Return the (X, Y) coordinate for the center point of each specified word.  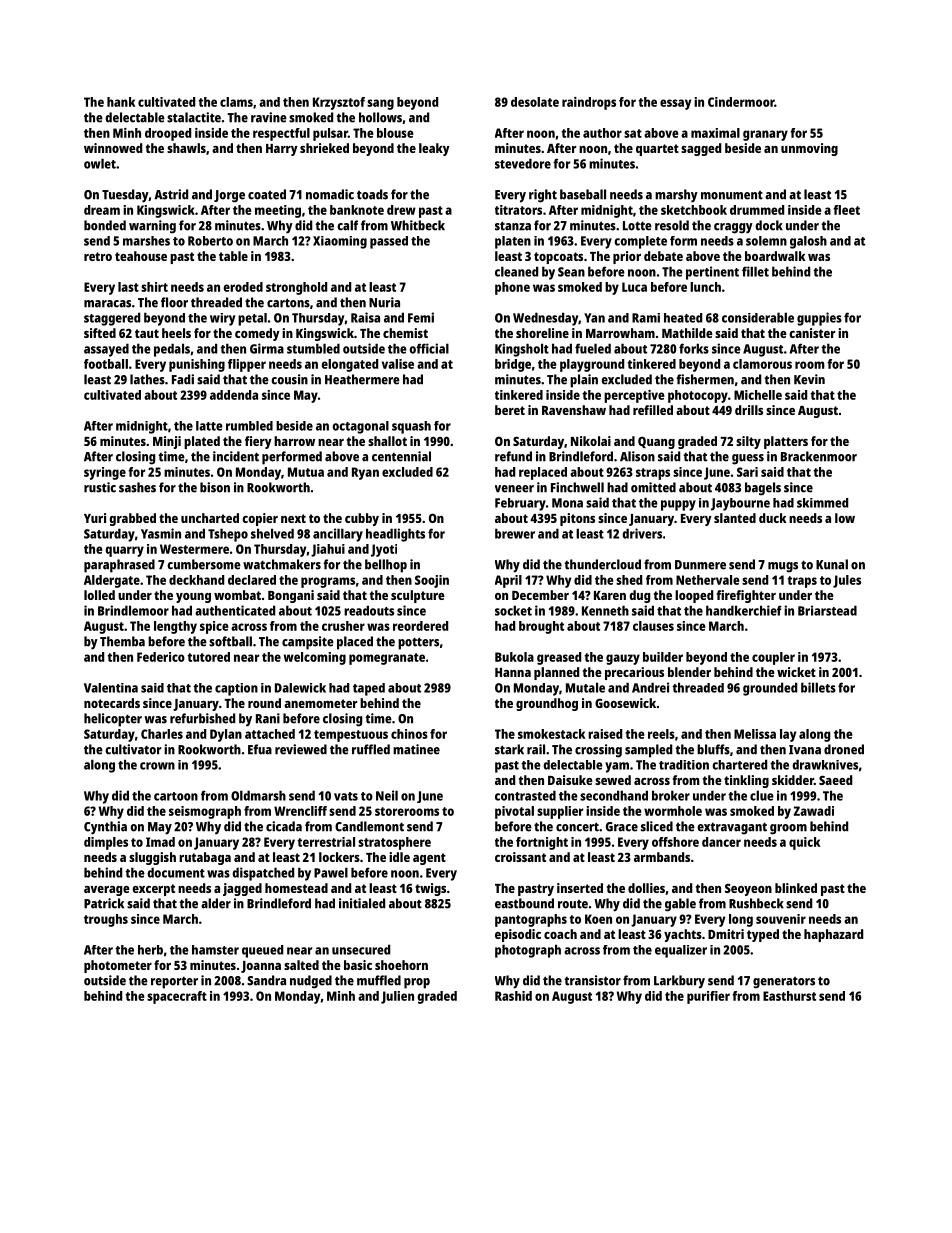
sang (380, 104)
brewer (515, 533)
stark (509, 749)
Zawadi (814, 811)
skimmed (822, 503)
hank (121, 102)
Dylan (226, 735)
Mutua (306, 472)
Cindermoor (741, 102)
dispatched (263, 874)
